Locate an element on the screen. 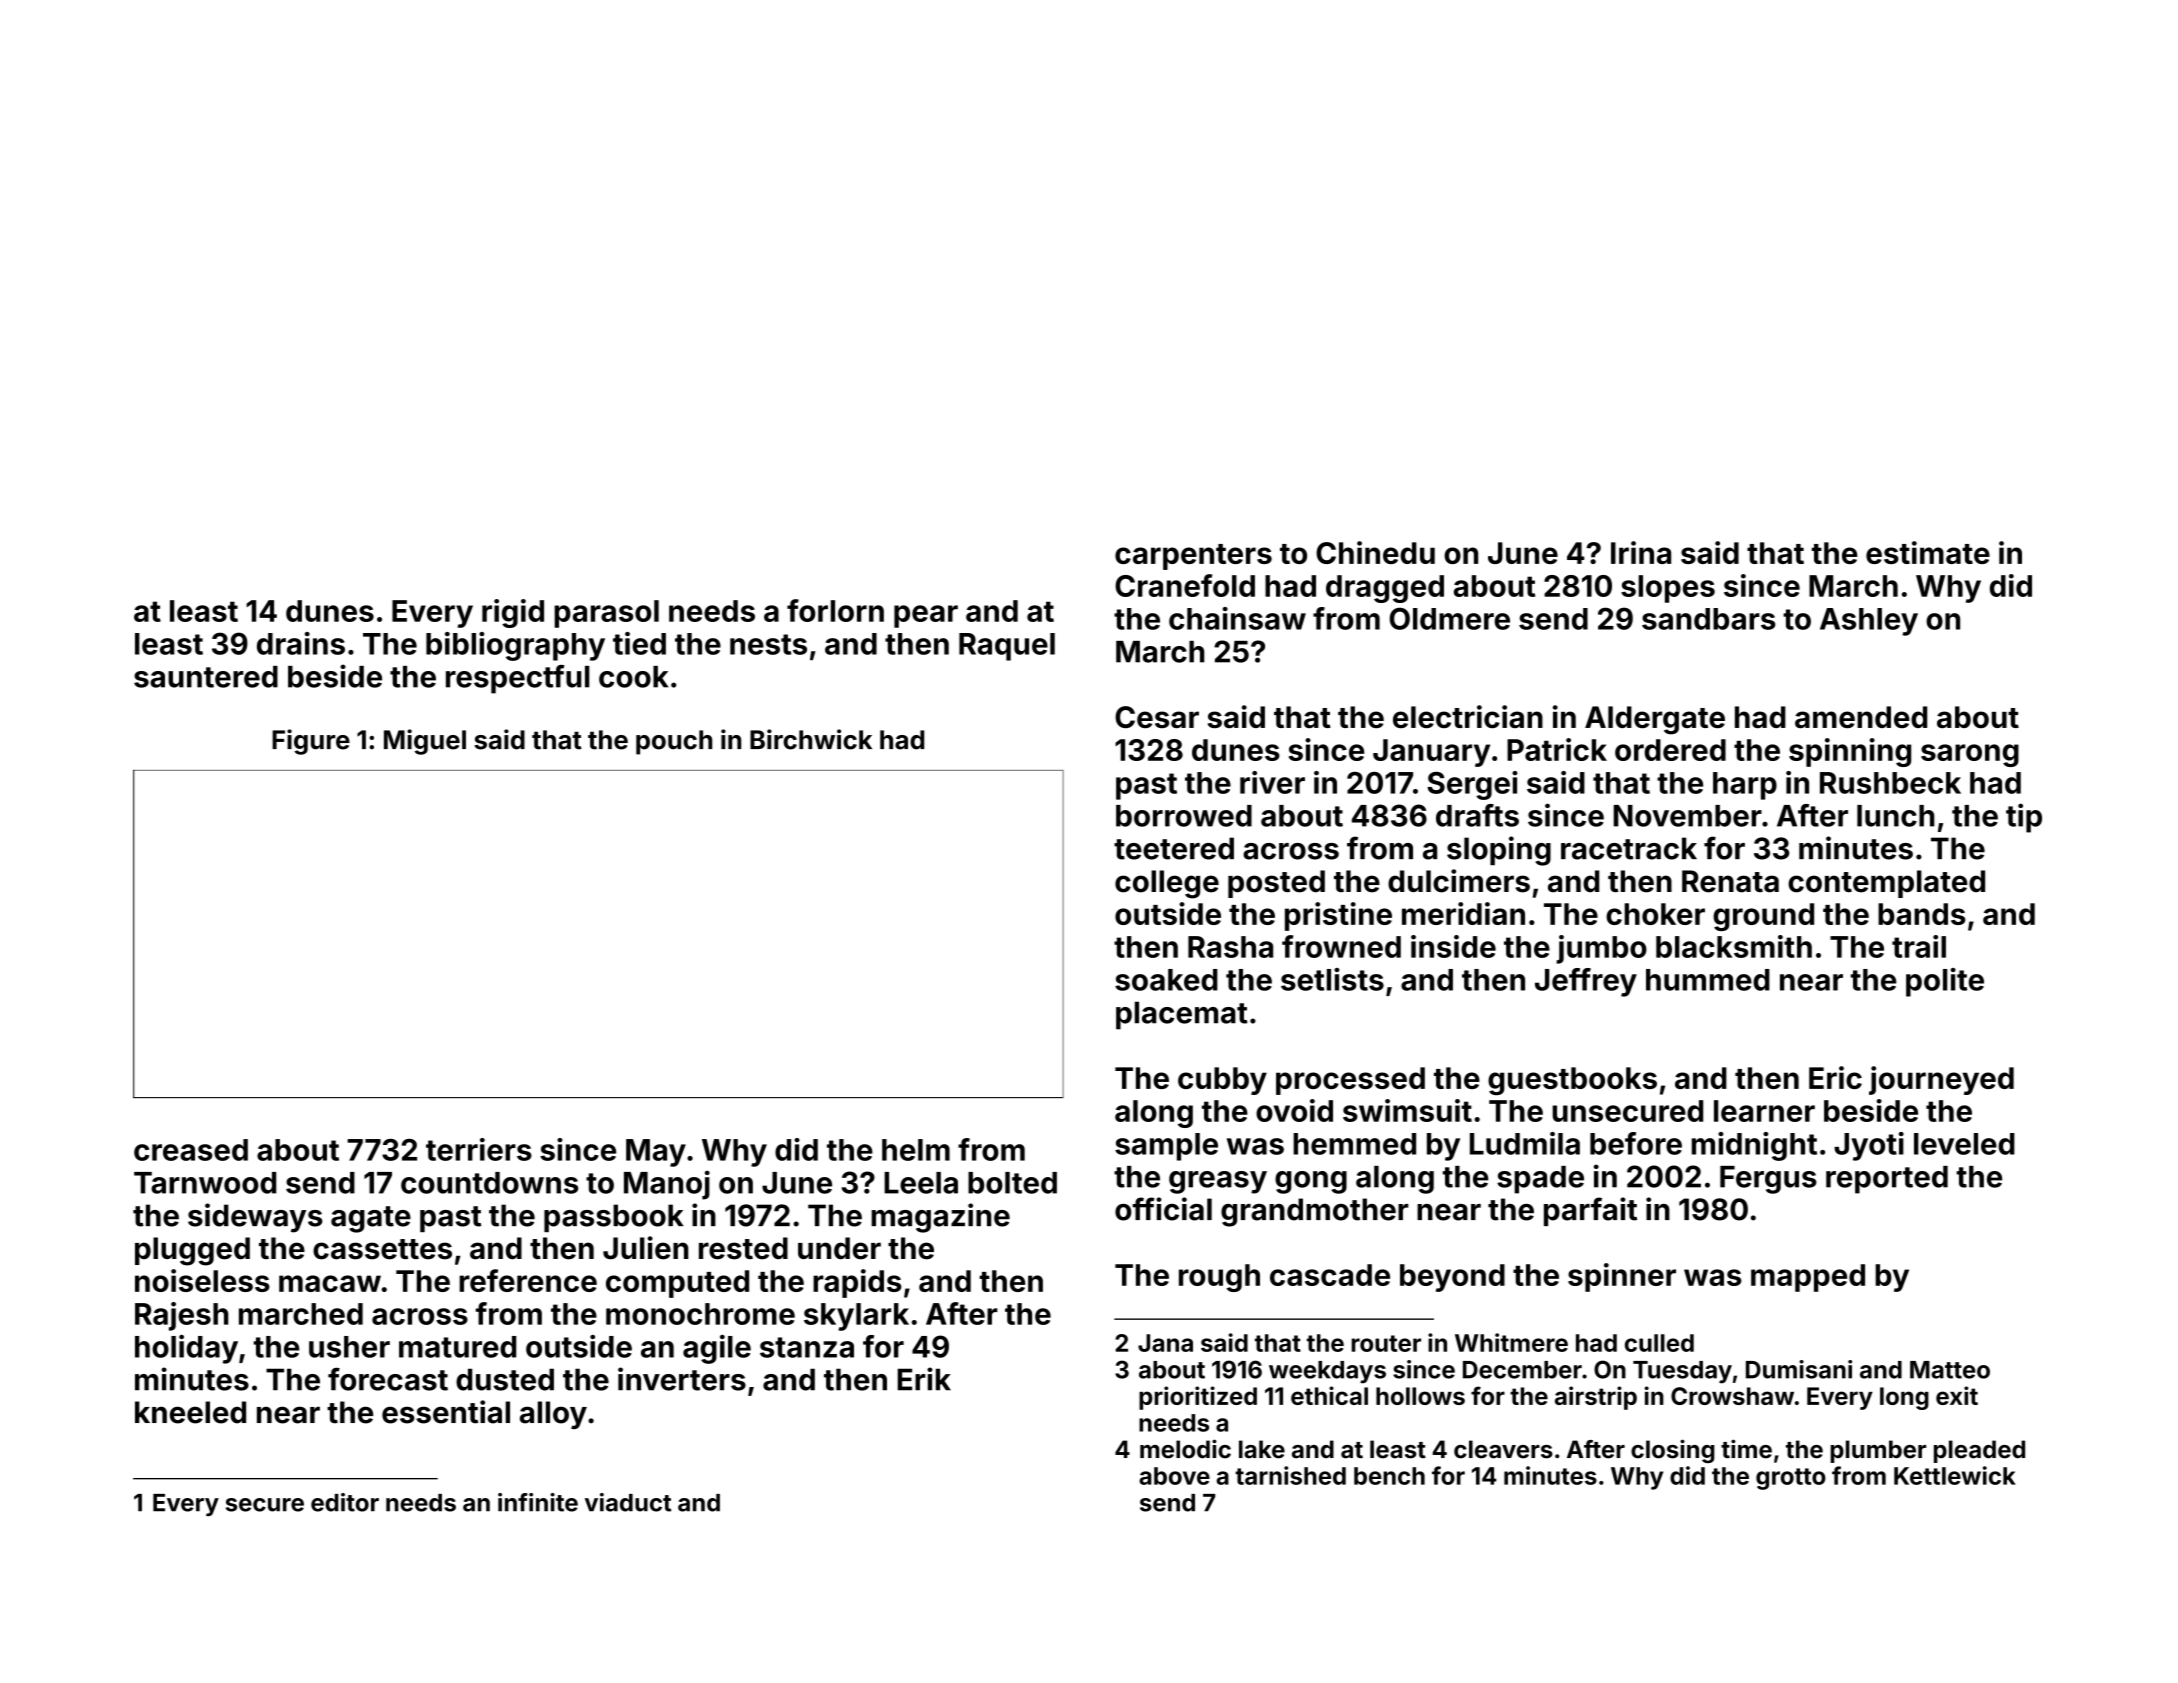 The image size is (2178, 1683). Figure is located at coordinates (311, 742).
